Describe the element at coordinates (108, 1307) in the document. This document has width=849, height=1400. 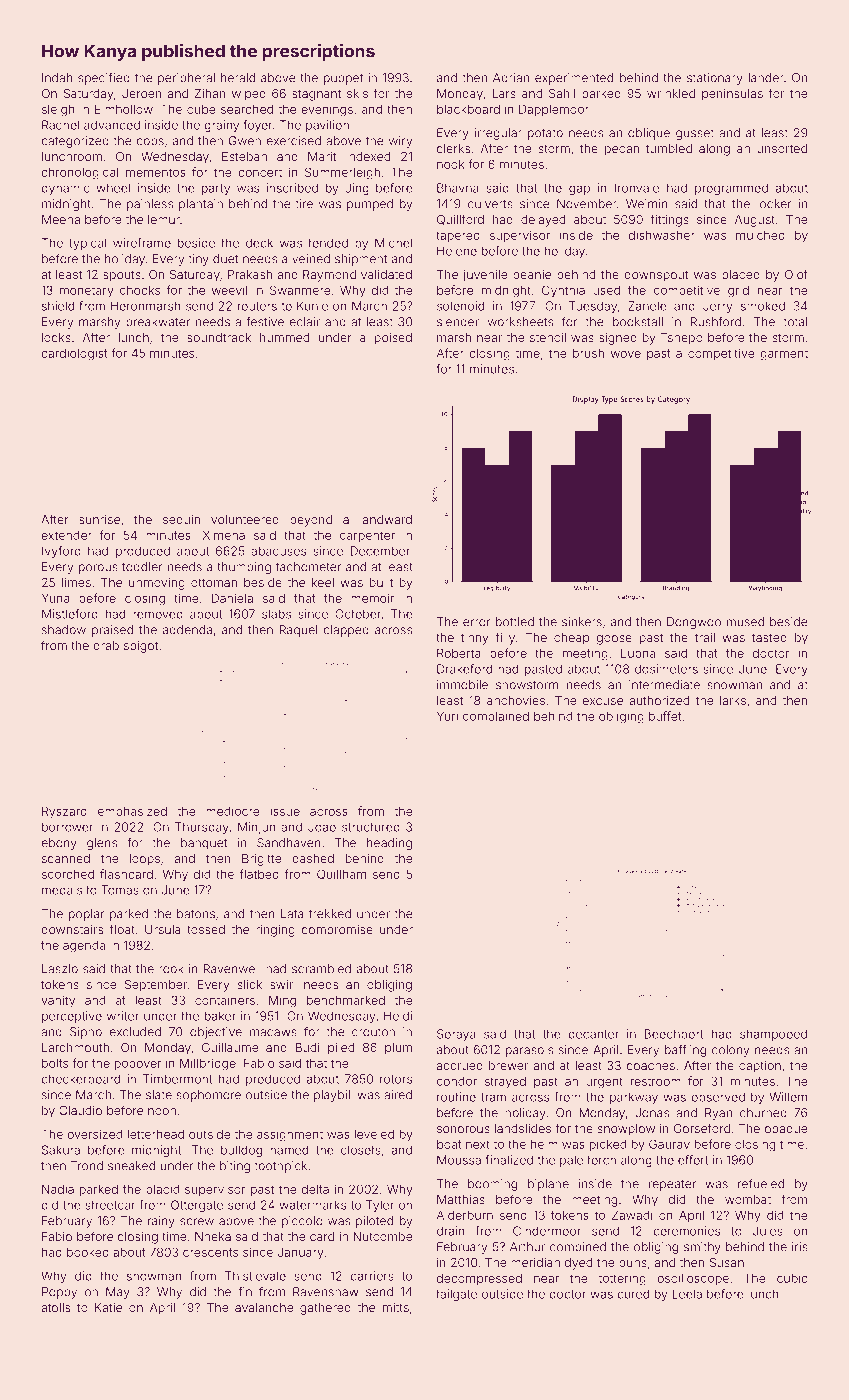
I see `Katie` at that location.
